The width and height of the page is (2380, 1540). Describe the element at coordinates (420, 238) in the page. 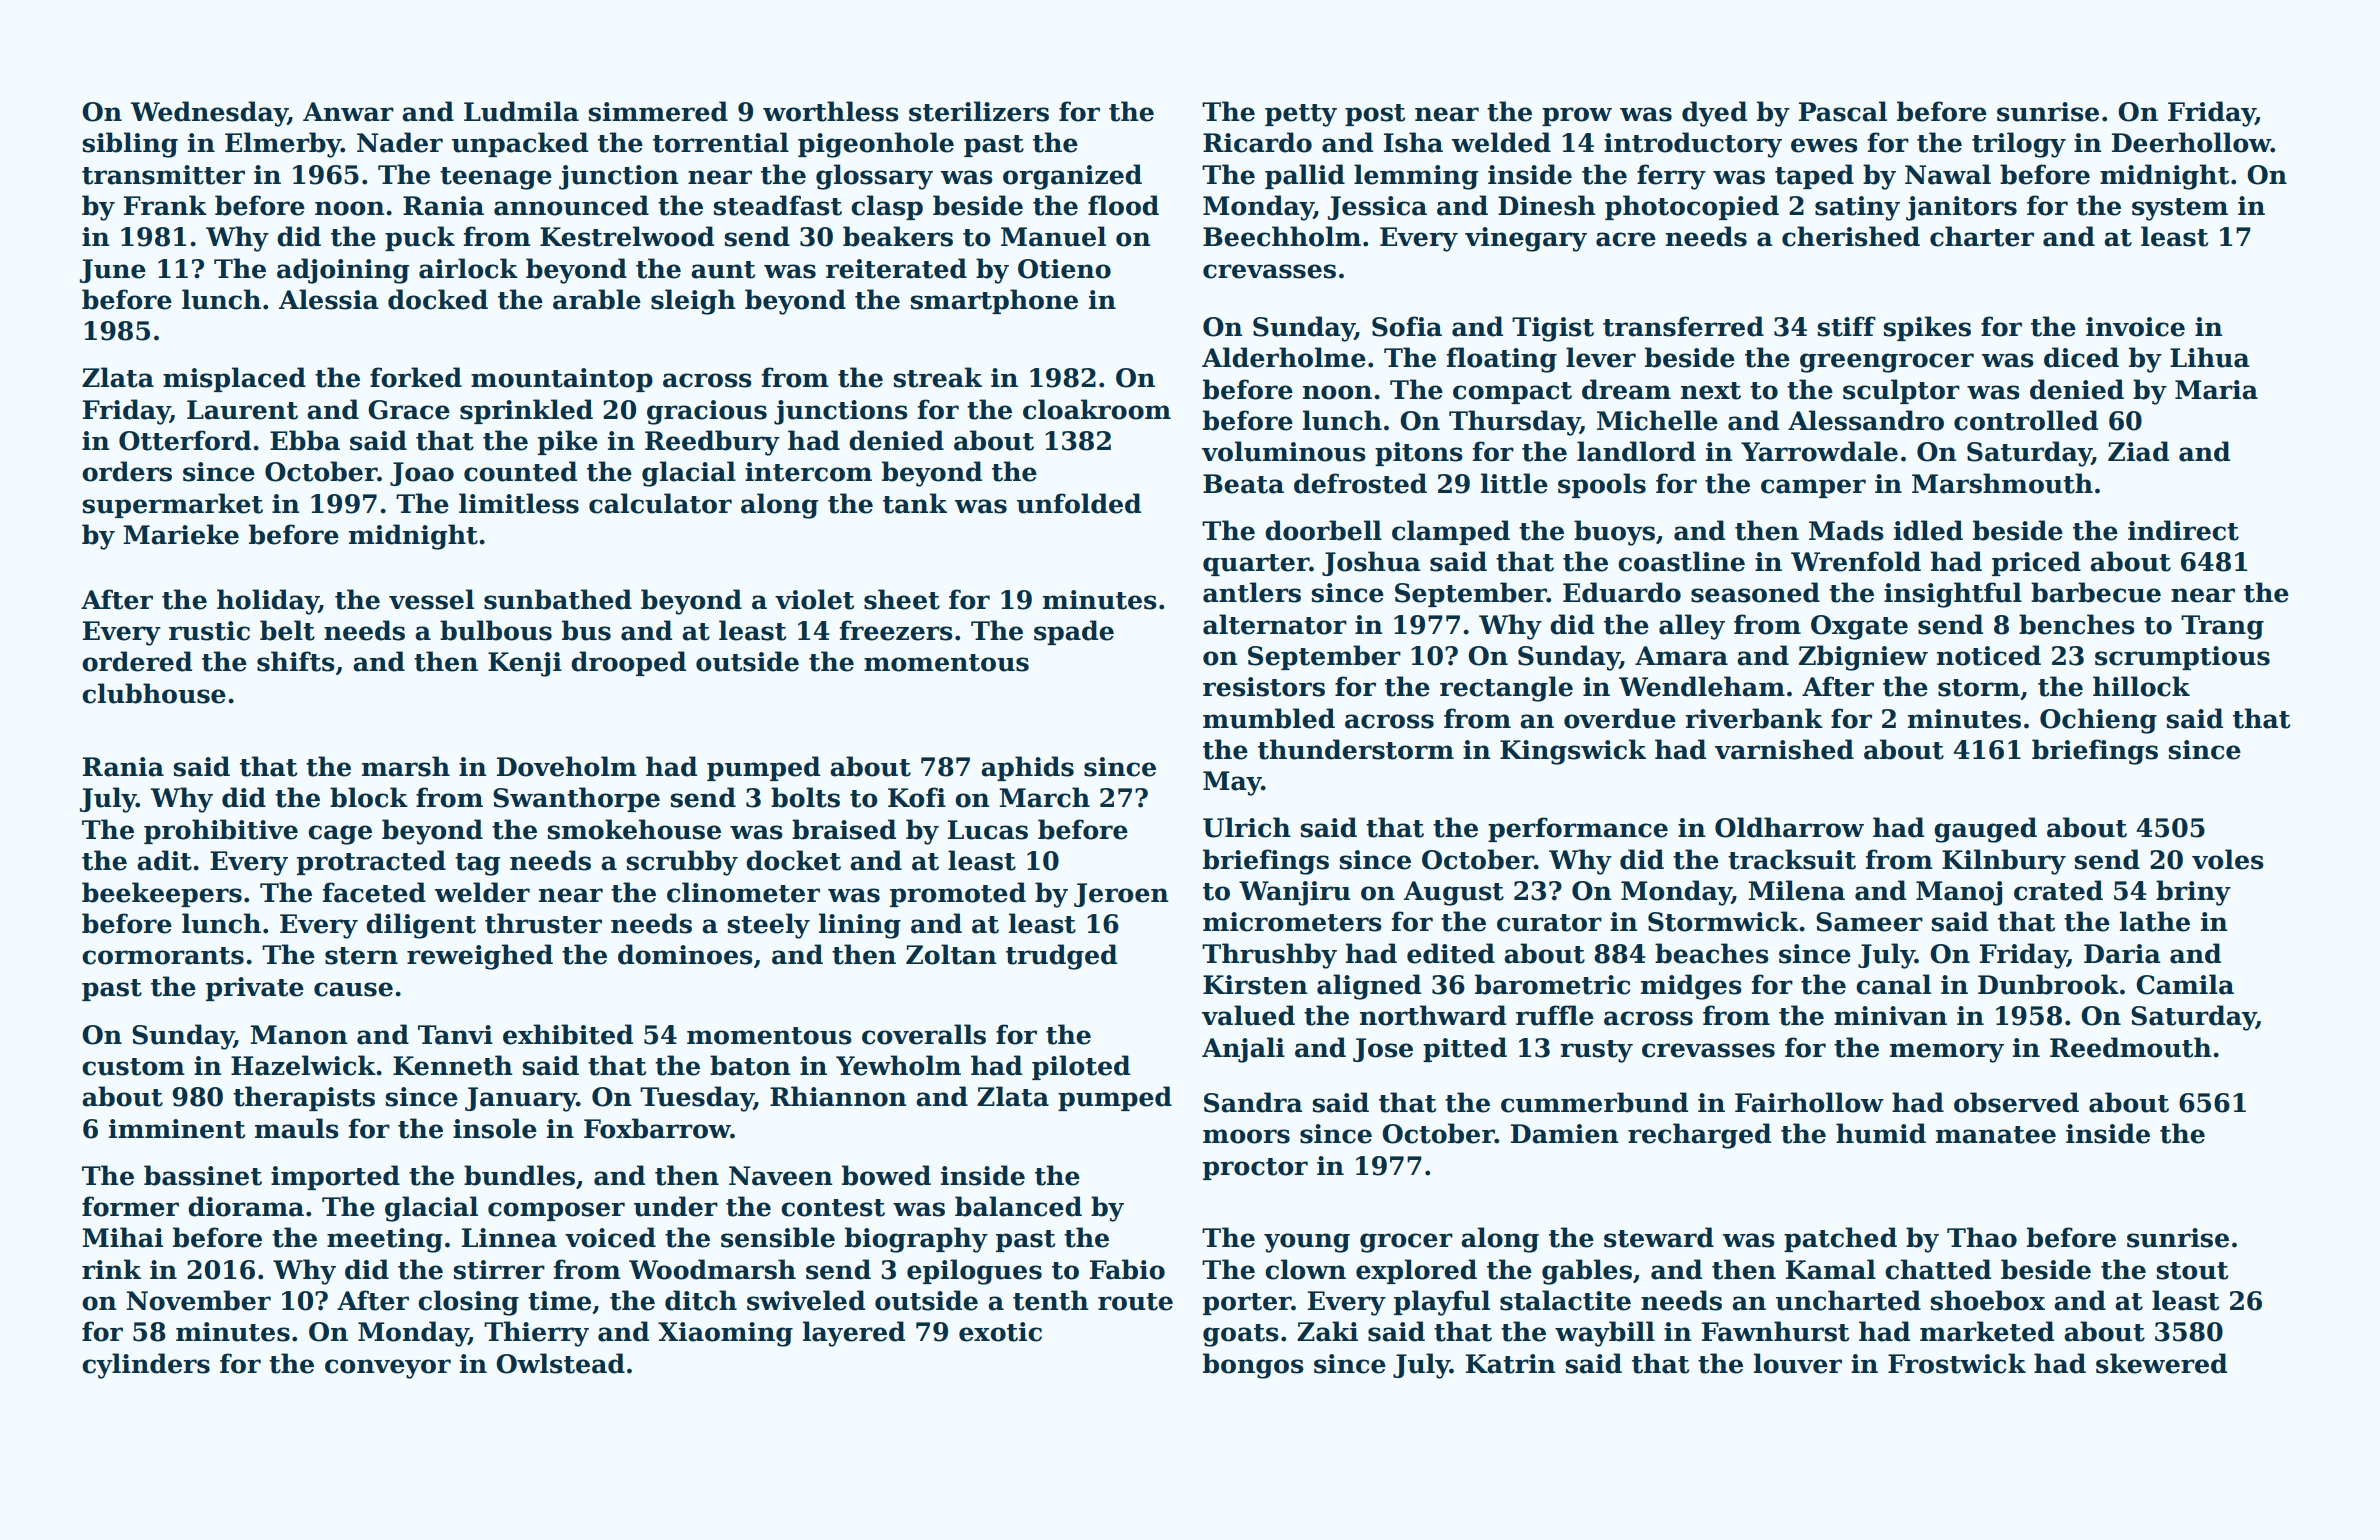

I see `puck` at that location.
